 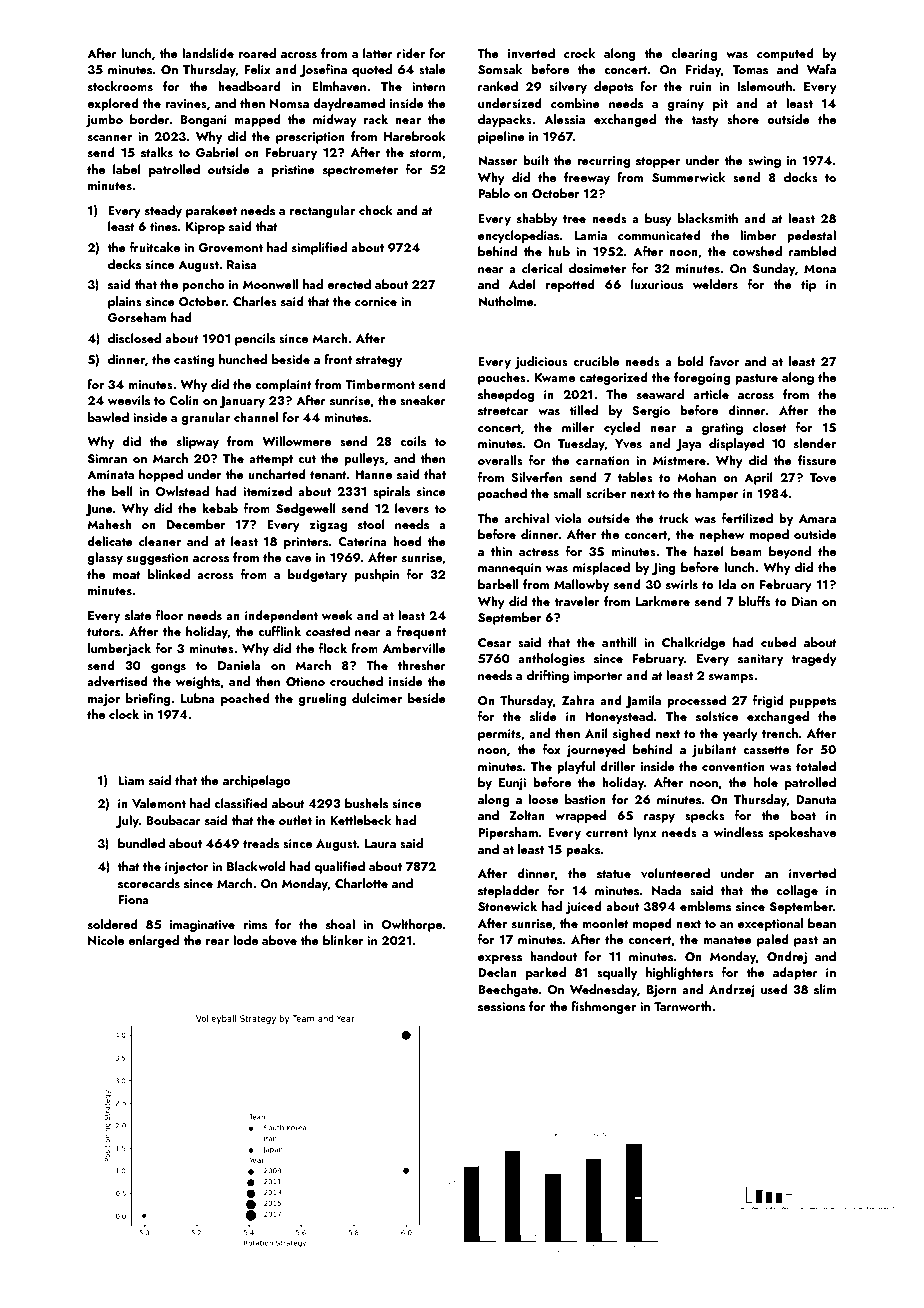 What do you see at coordinates (501, 1006) in the page?
I see `sessions` at bounding box center [501, 1006].
